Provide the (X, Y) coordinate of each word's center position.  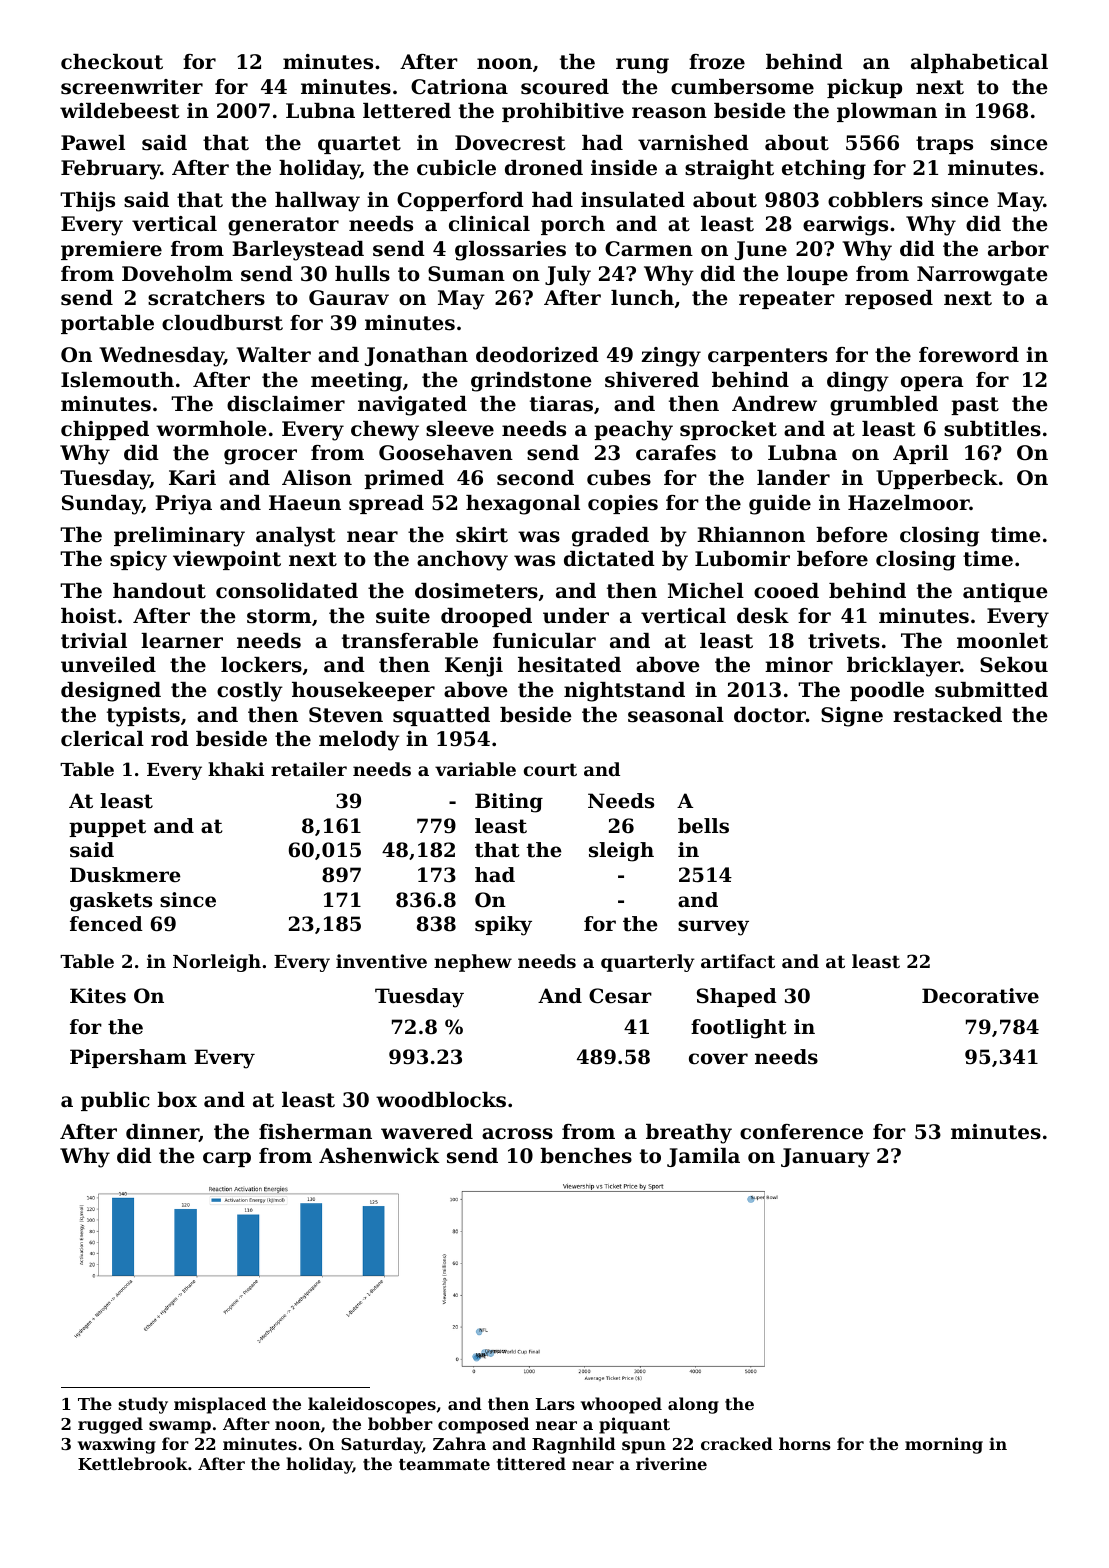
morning (944, 1445)
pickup (864, 88)
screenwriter (132, 87)
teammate (444, 1464)
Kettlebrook (133, 1463)
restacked (947, 715)
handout (159, 591)
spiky (503, 926)
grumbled (884, 406)
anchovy (462, 561)
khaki (236, 769)
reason (669, 113)
